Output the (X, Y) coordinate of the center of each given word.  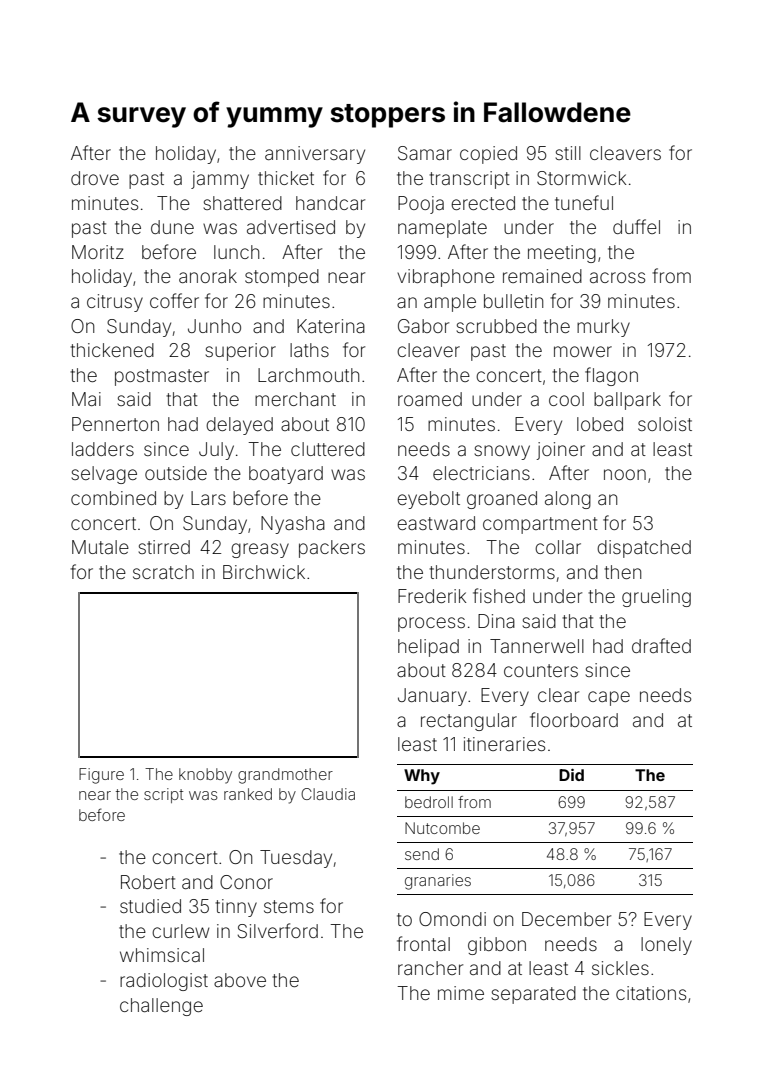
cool (566, 399)
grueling (656, 598)
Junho (214, 326)
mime (461, 993)
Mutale (100, 547)
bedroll (429, 802)
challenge (161, 1007)
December (566, 919)
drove (95, 178)
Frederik (432, 596)
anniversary (315, 155)
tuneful (584, 202)
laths (309, 350)
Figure (101, 776)
